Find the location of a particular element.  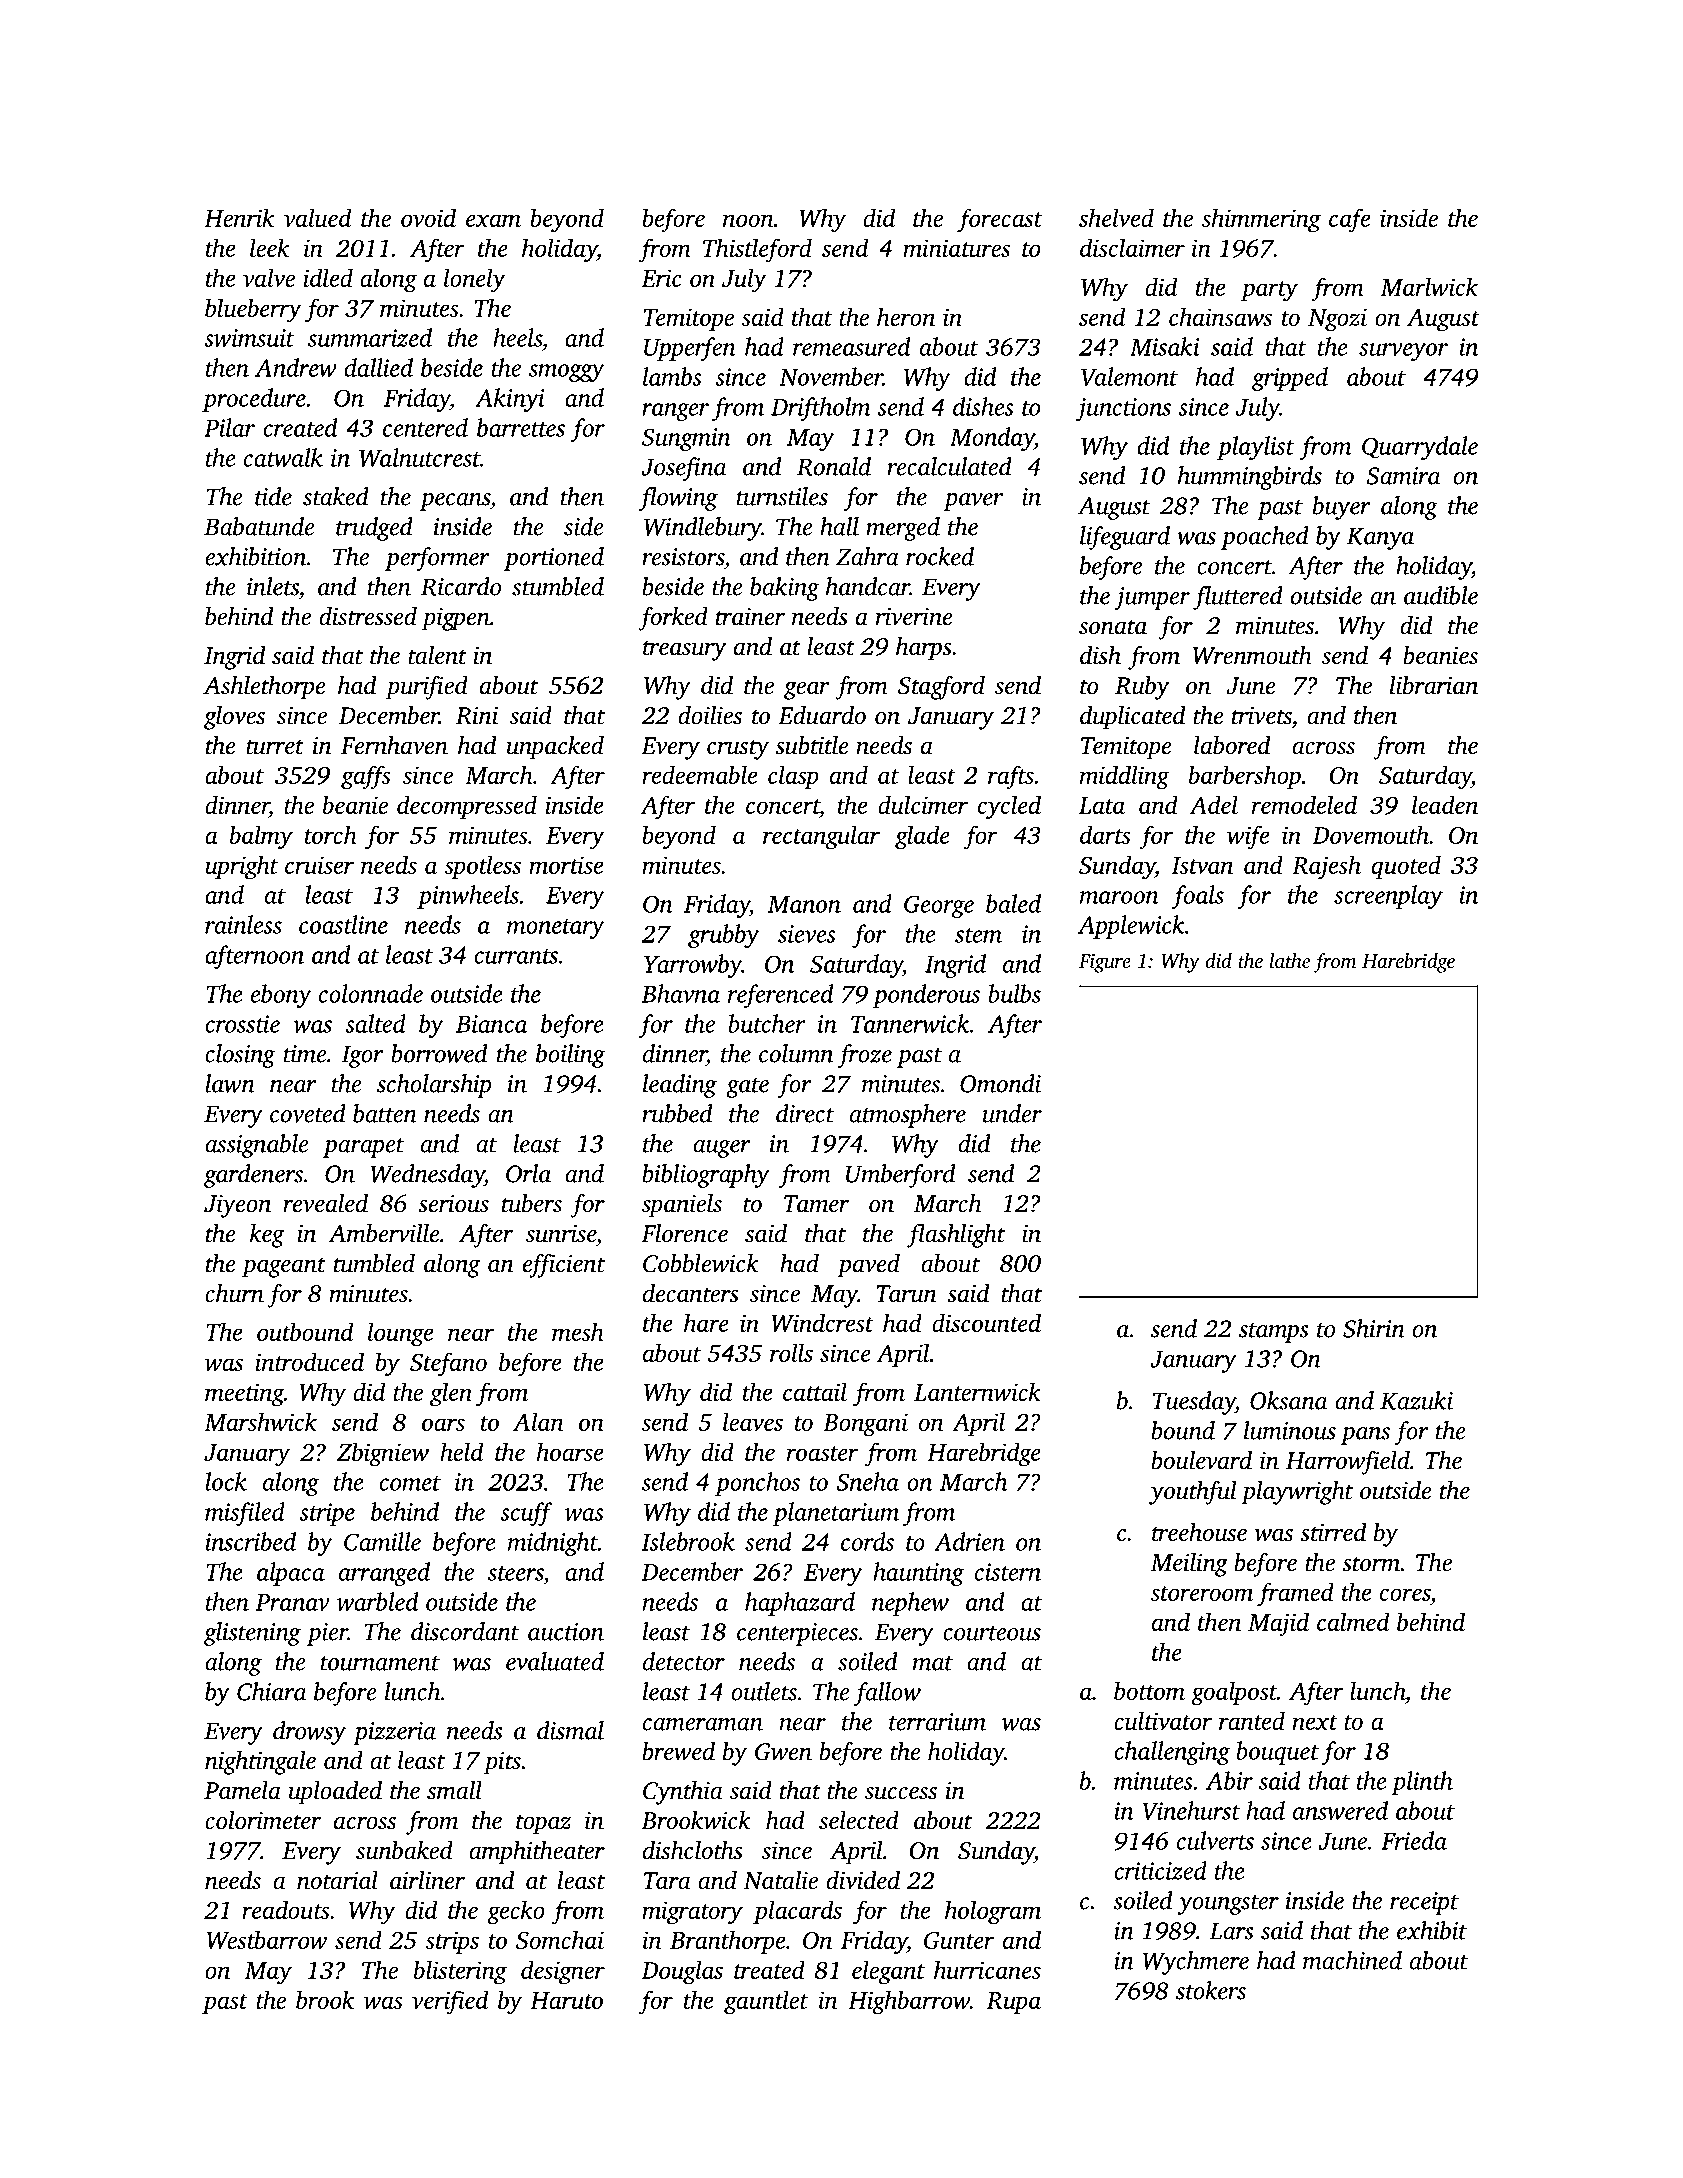

Rupa is located at coordinates (1014, 2003).
